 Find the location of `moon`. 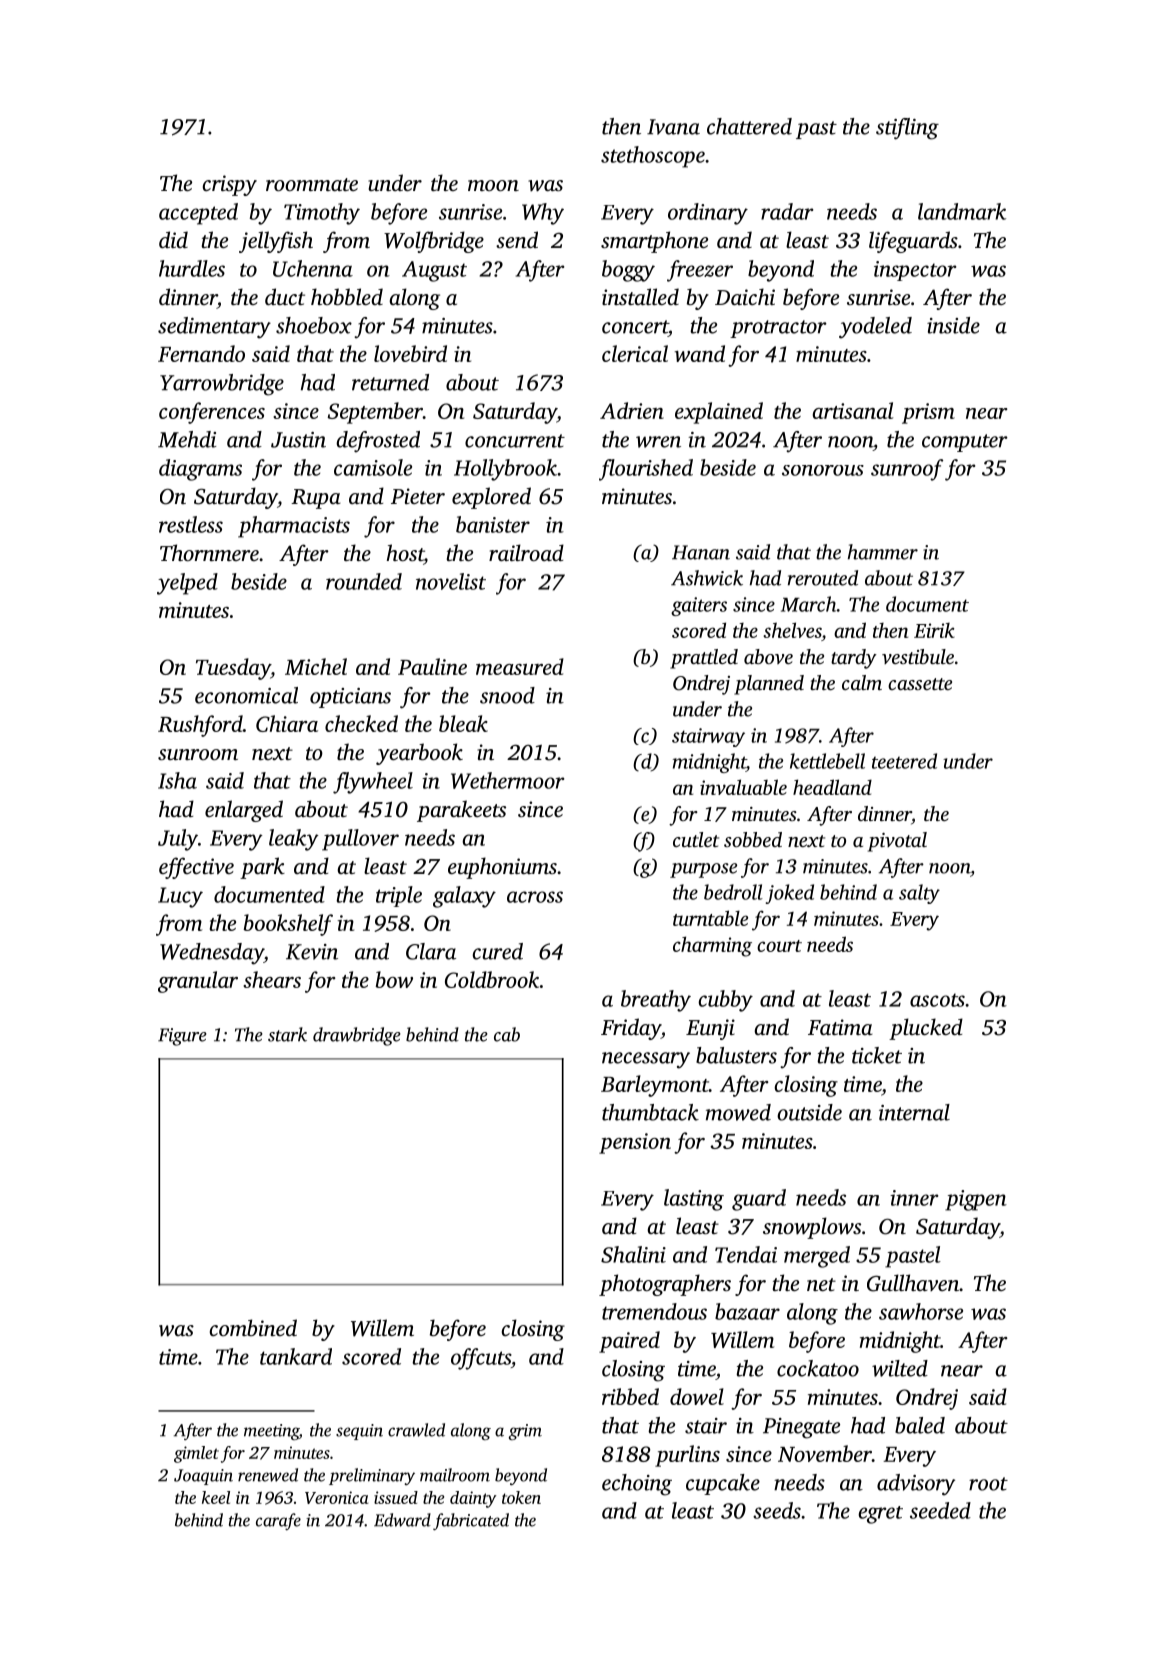

moon is located at coordinates (493, 185).
